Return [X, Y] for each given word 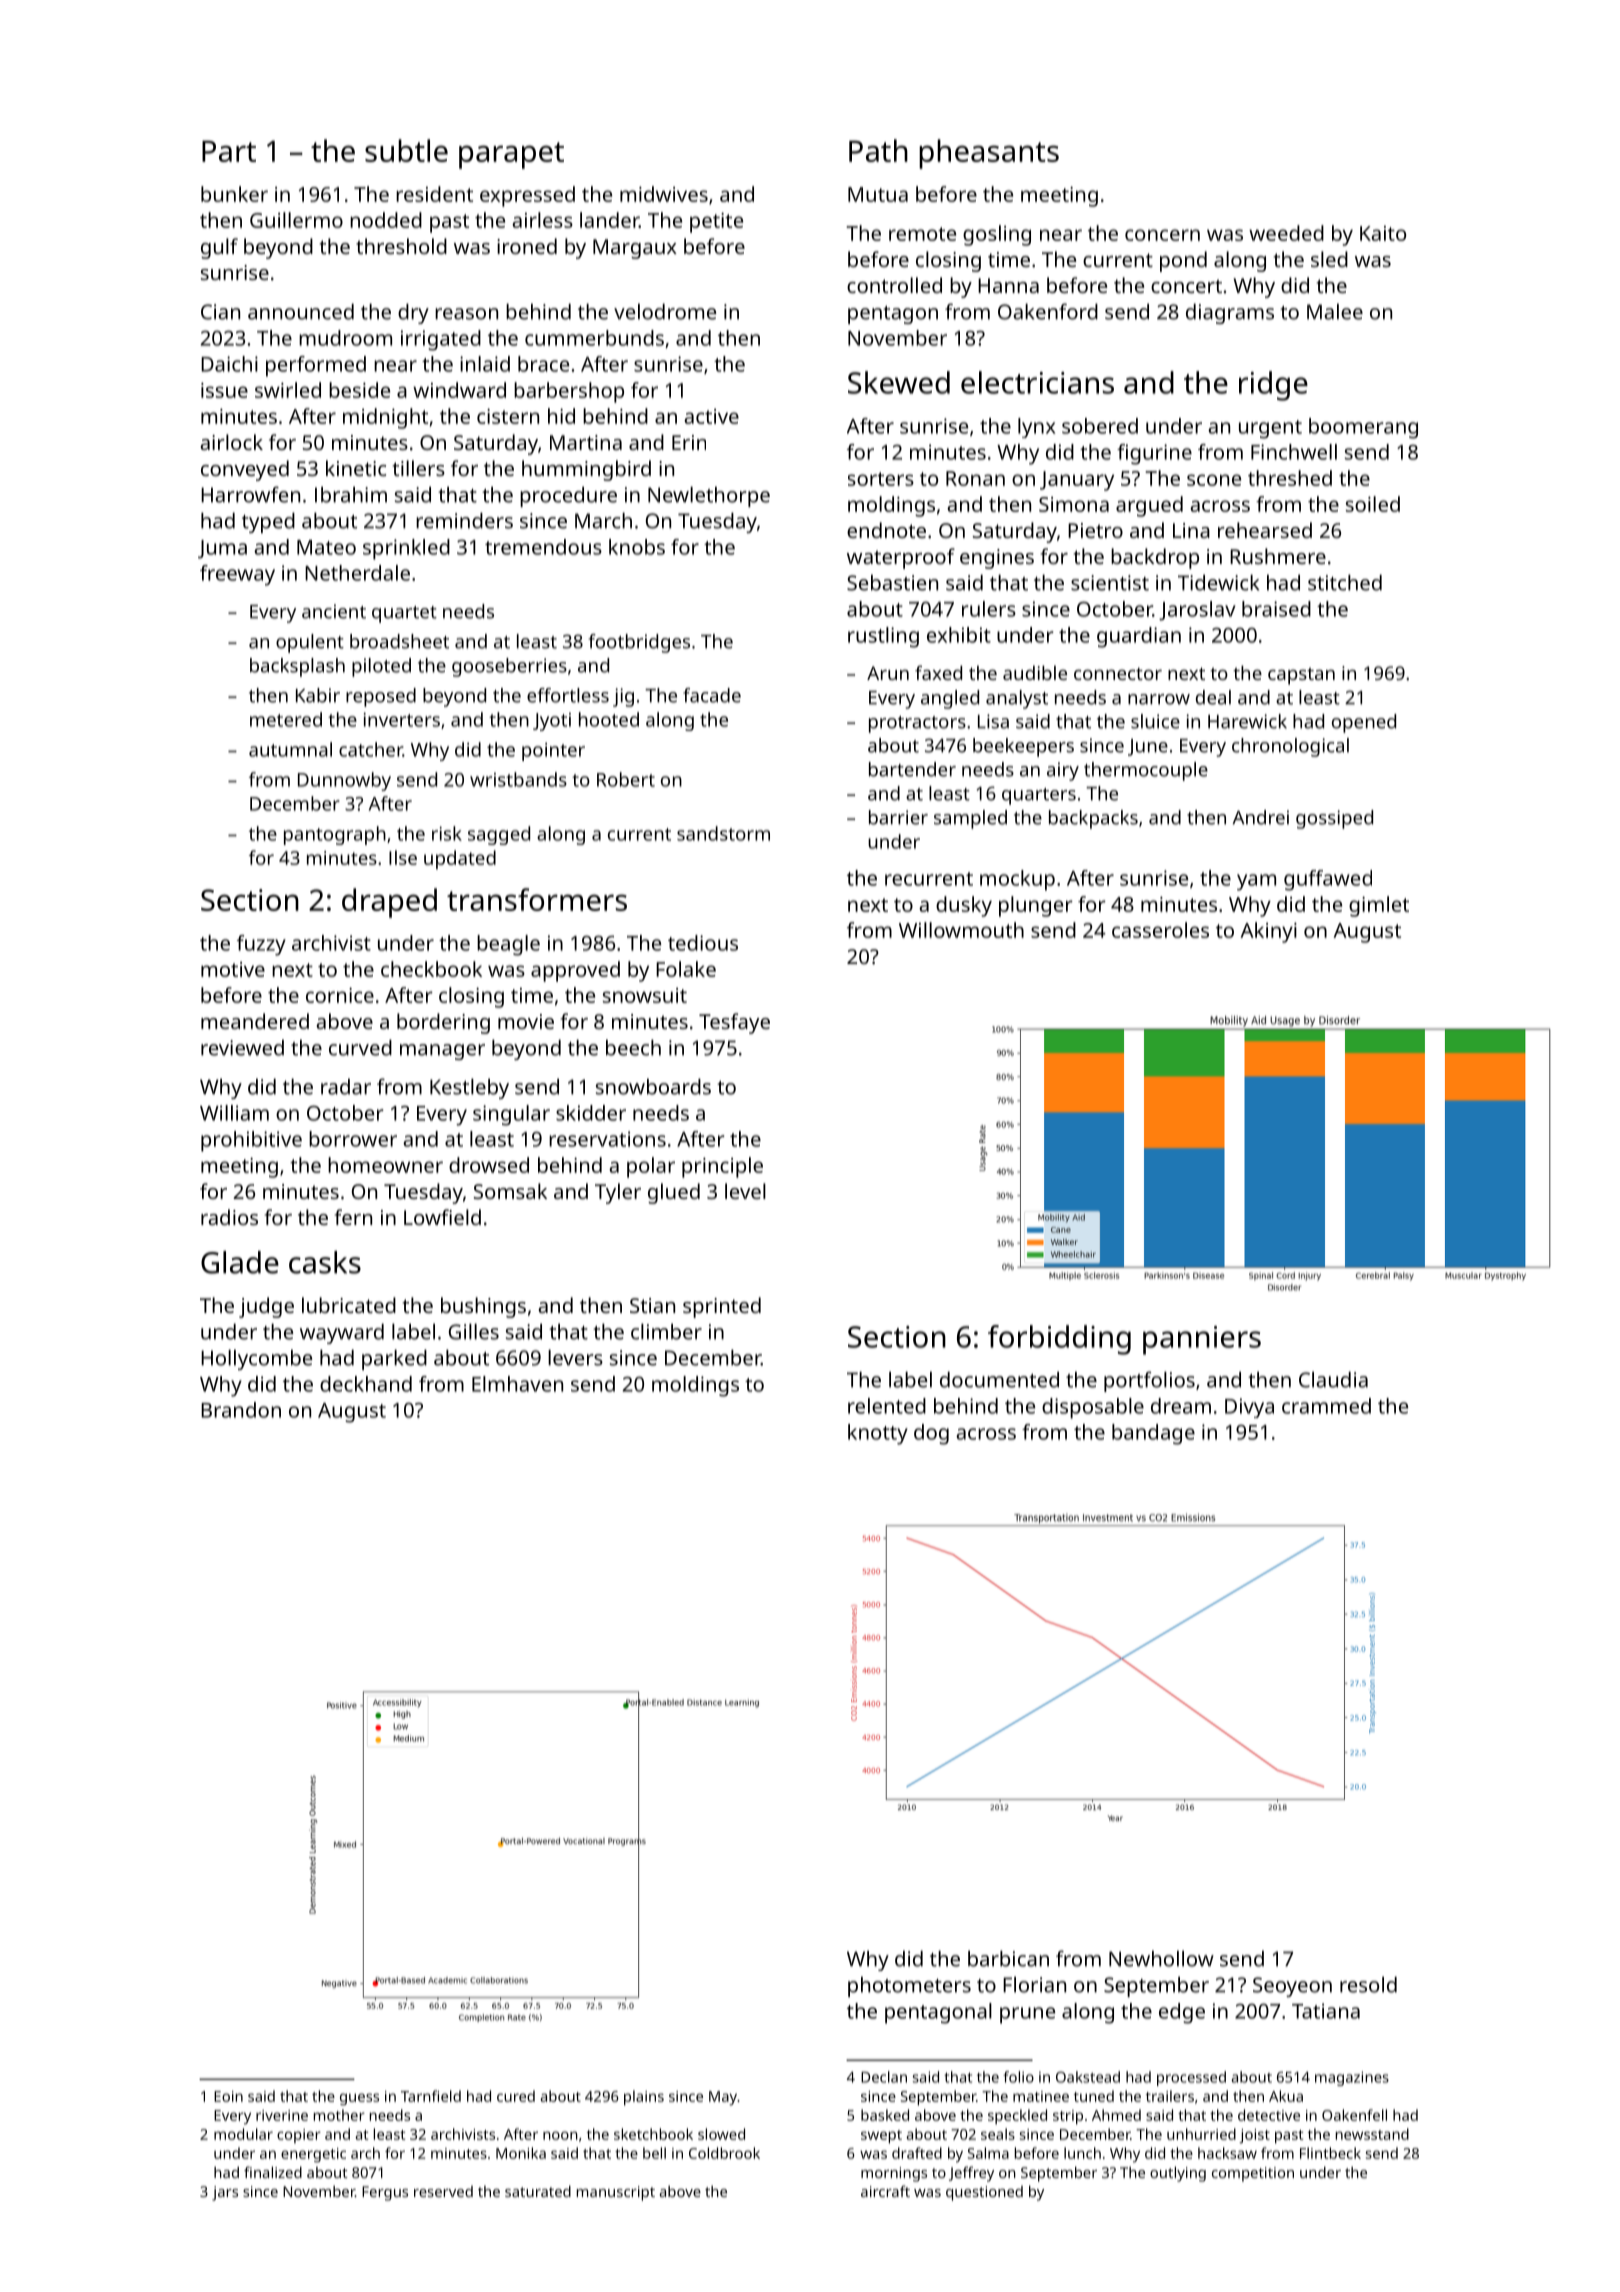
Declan [884, 2077]
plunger [1036, 906]
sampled [970, 819]
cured [516, 2096]
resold [1368, 1984]
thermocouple [1146, 771]
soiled [1373, 504]
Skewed [899, 382]
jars [225, 2193]
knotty [878, 1434]
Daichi [229, 364]
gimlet [1379, 906]
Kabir [318, 695]
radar [346, 1086]
